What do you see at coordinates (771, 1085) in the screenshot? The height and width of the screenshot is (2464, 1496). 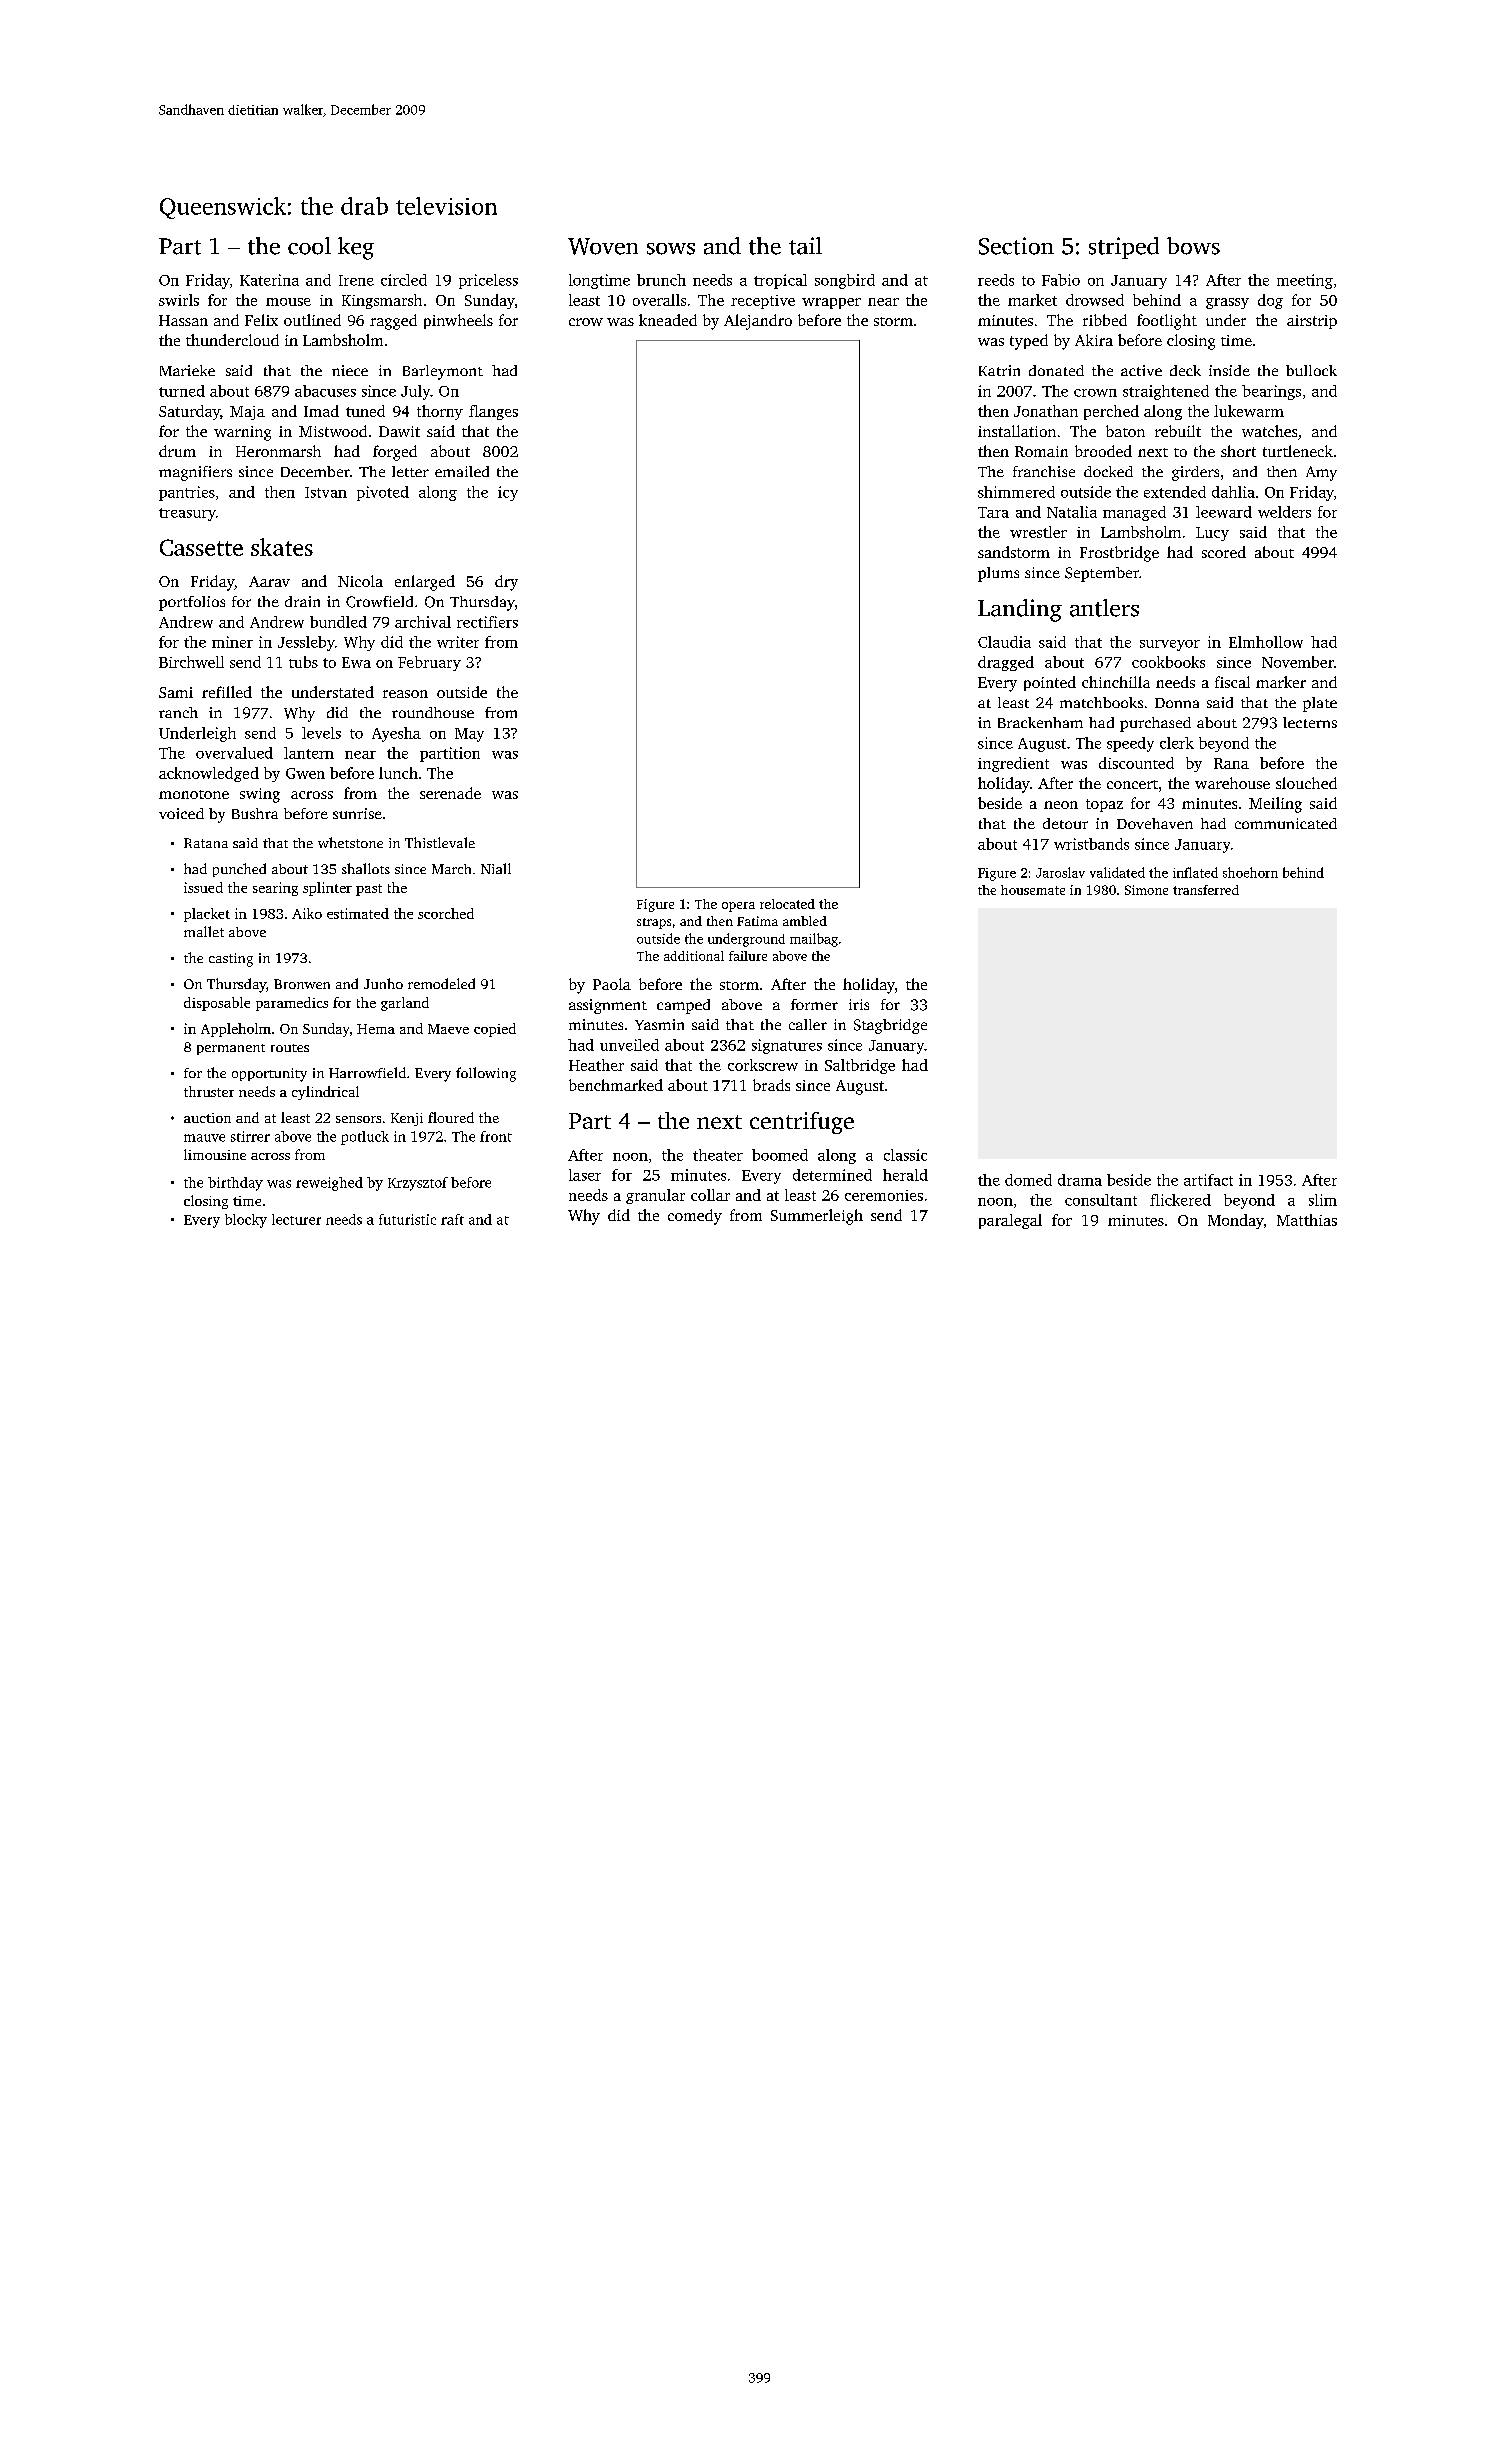 I see `brads` at bounding box center [771, 1085].
